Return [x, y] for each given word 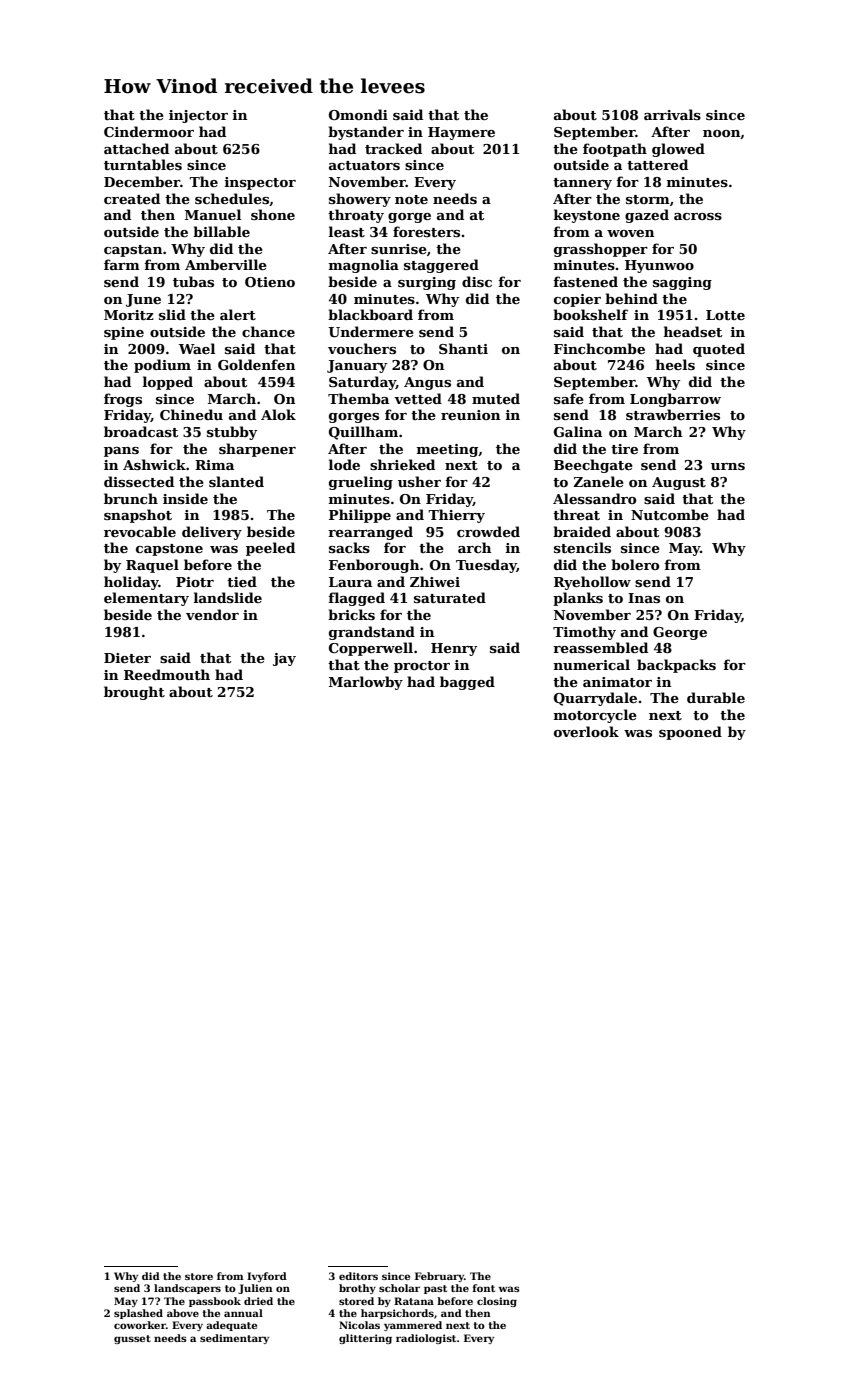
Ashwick [154, 464]
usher [419, 481]
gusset [132, 1339]
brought [134, 693]
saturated [450, 597]
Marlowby [366, 683]
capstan [133, 251]
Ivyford [267, 1277]
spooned [690, 733]
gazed [647, 216]
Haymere [461, 133]
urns [728, 466]
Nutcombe [670, 514]
